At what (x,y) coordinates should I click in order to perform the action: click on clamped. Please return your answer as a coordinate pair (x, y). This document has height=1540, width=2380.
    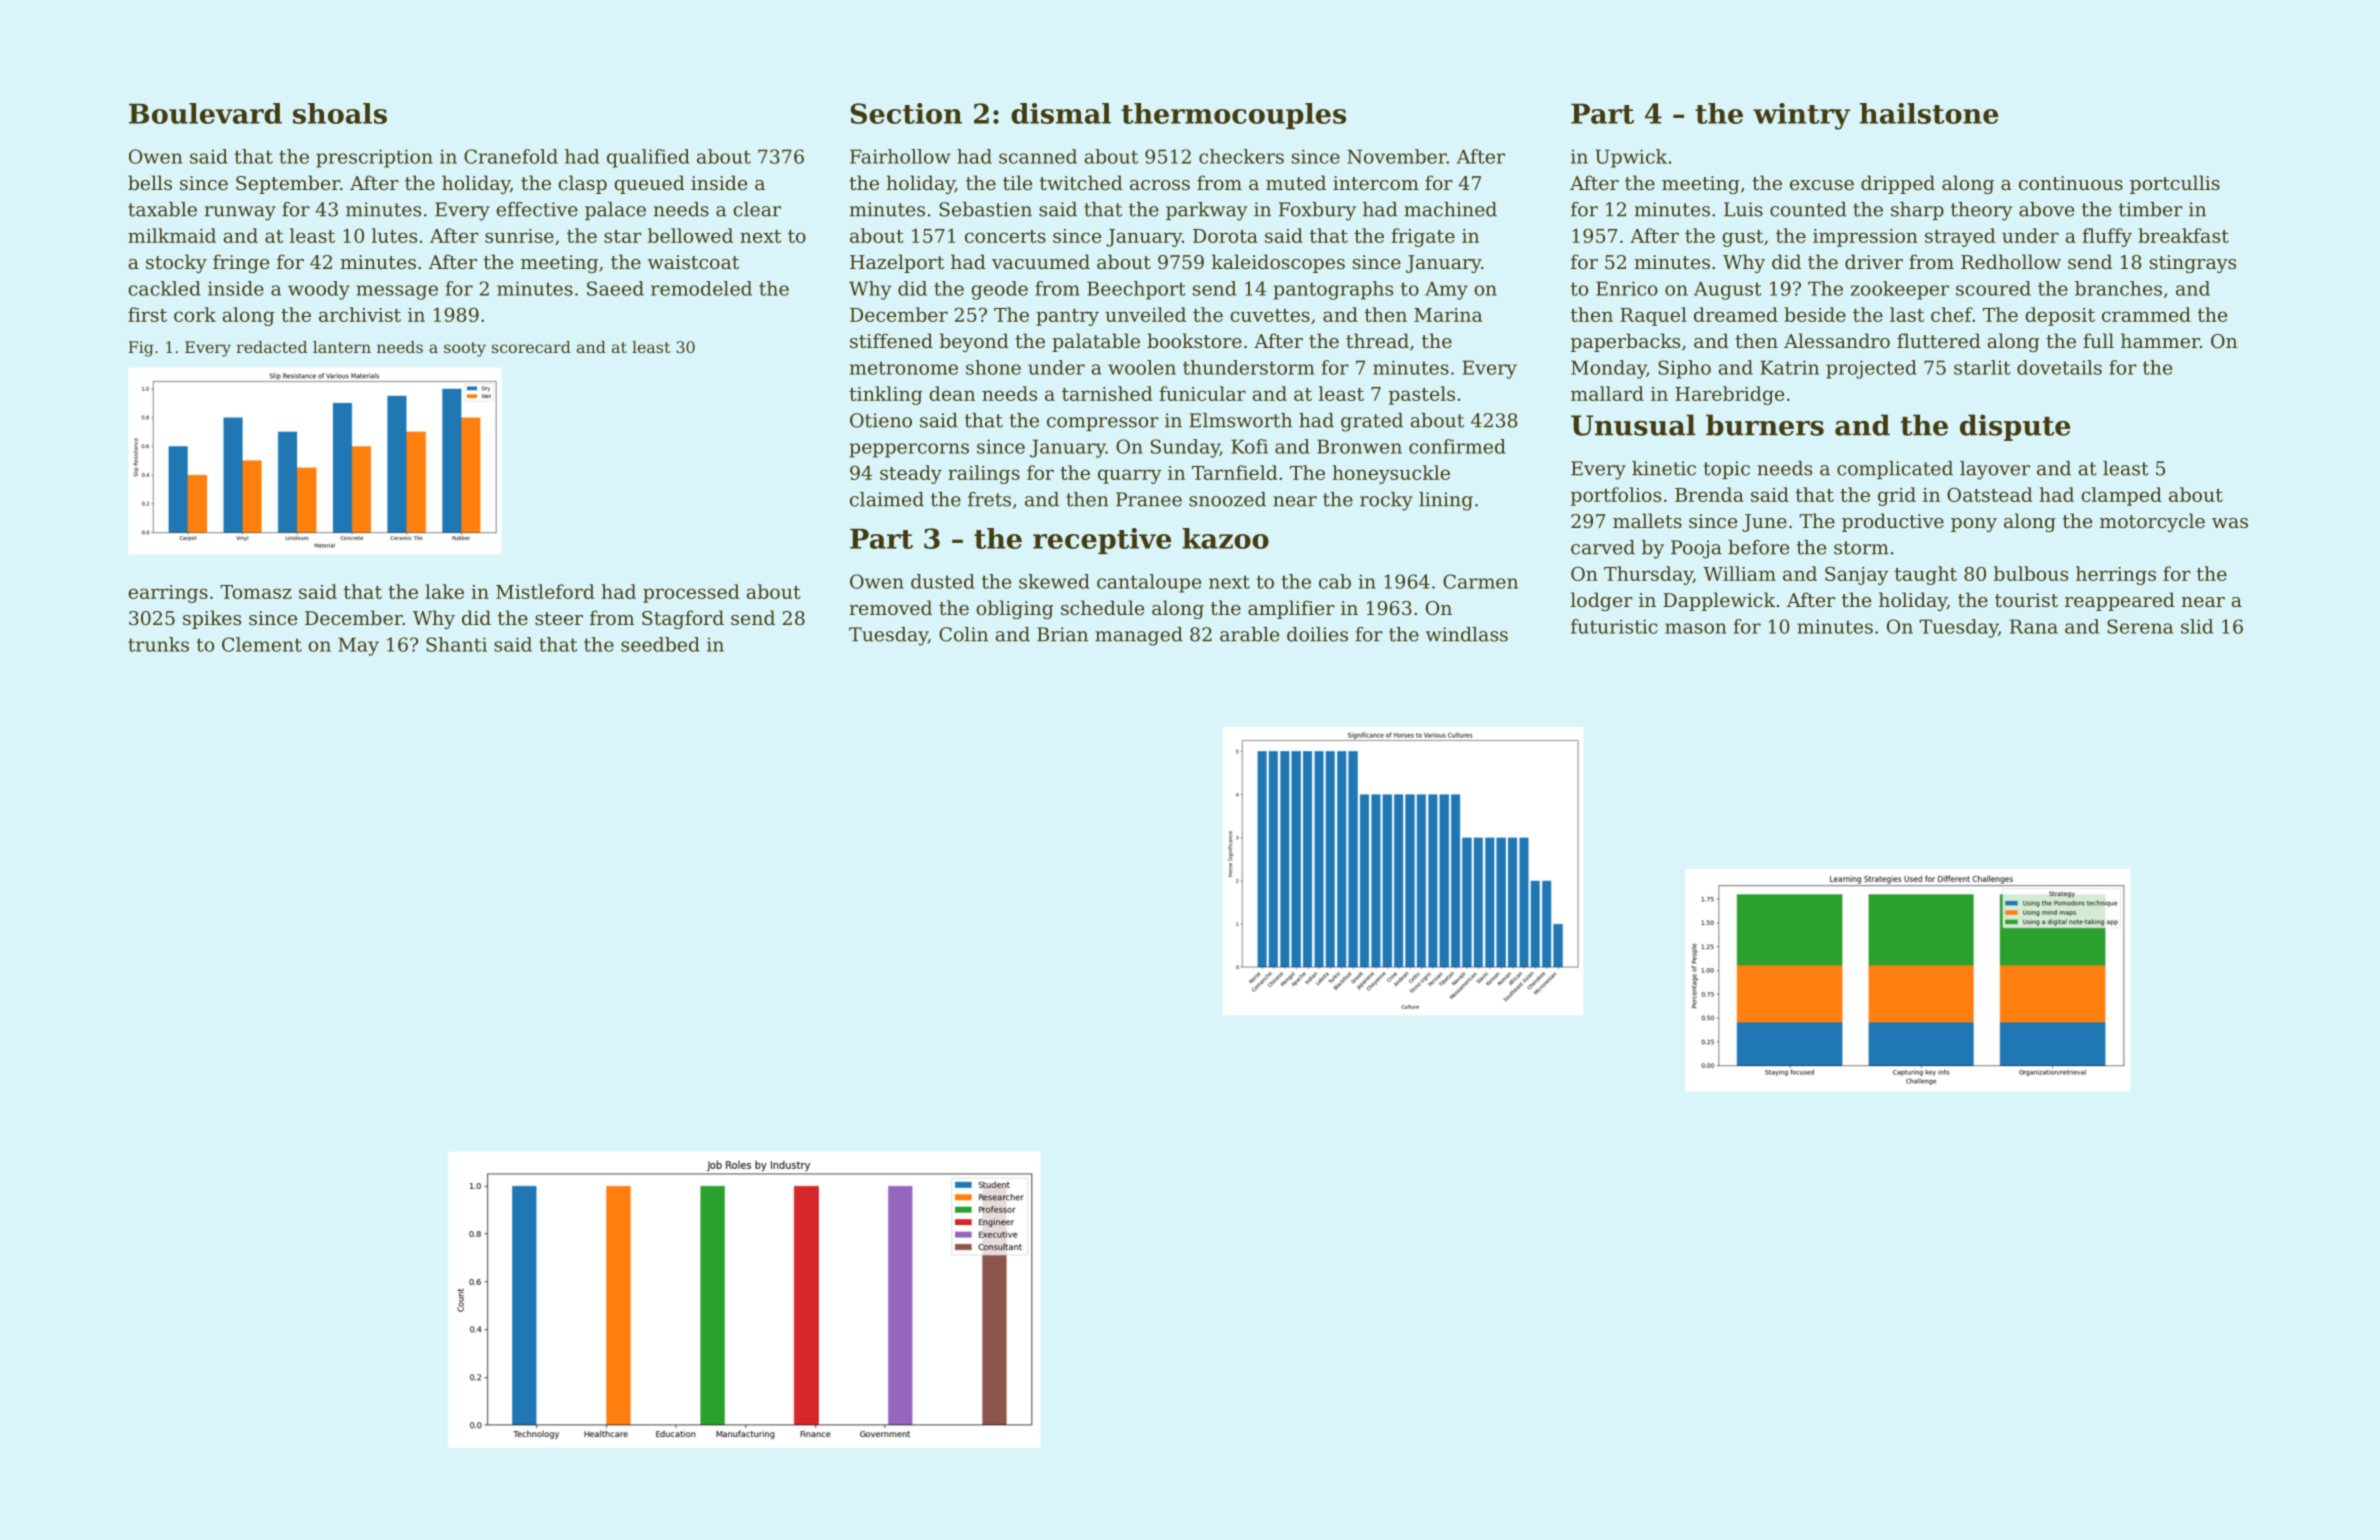
    Looking at the image, I should click on (2121, 496).
